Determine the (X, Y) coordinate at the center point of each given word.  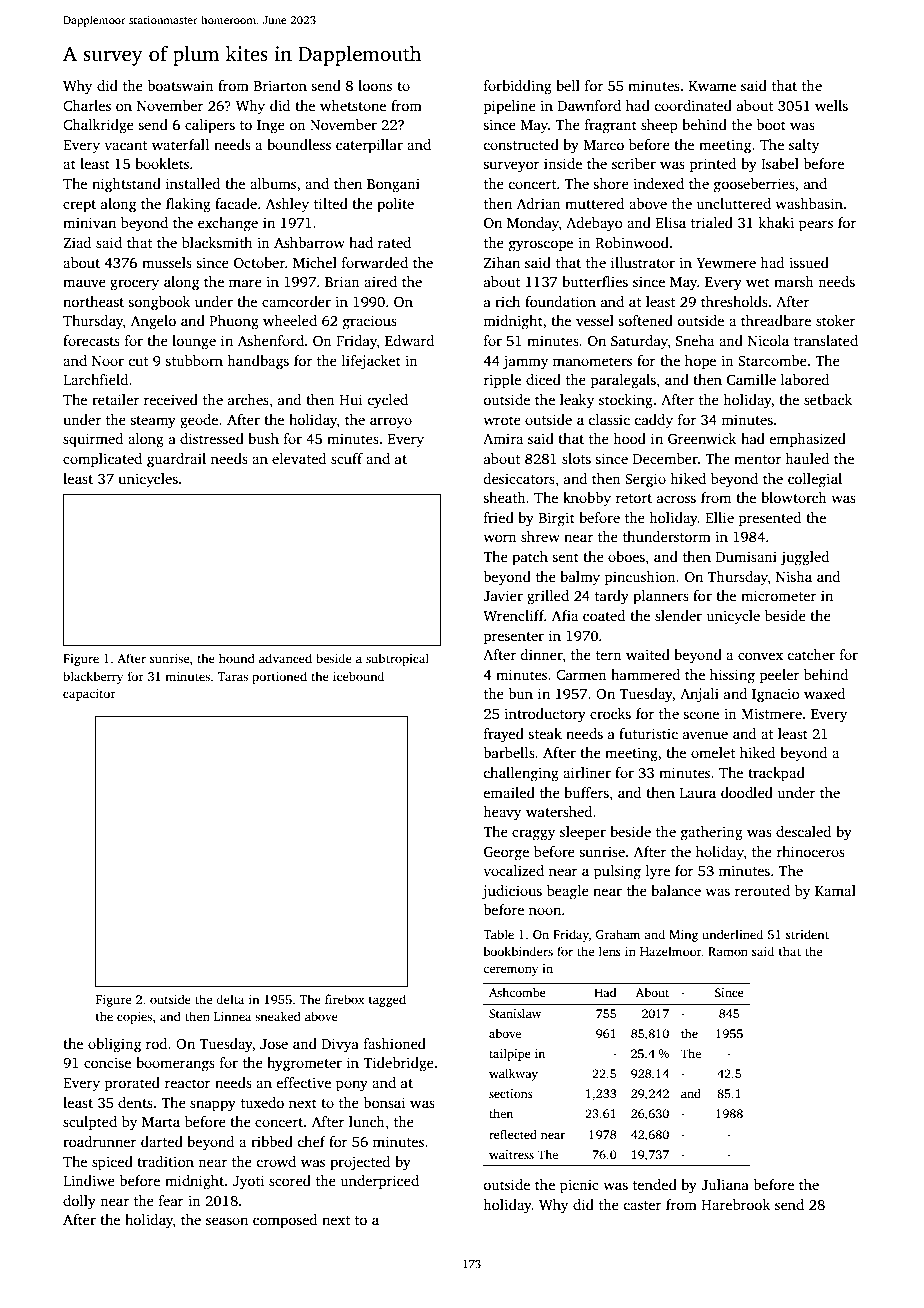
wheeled (290, 320)
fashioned (395, 1043)
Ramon (728, 951)
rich (507, 301)
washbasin (809, 203)
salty (804, 146)
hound (237, 658)
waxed (824, 693)
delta (230, 999)
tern (609, 655)
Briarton (280, 85)
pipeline (510, 107)
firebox (345, 999)
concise (107, 1062)
